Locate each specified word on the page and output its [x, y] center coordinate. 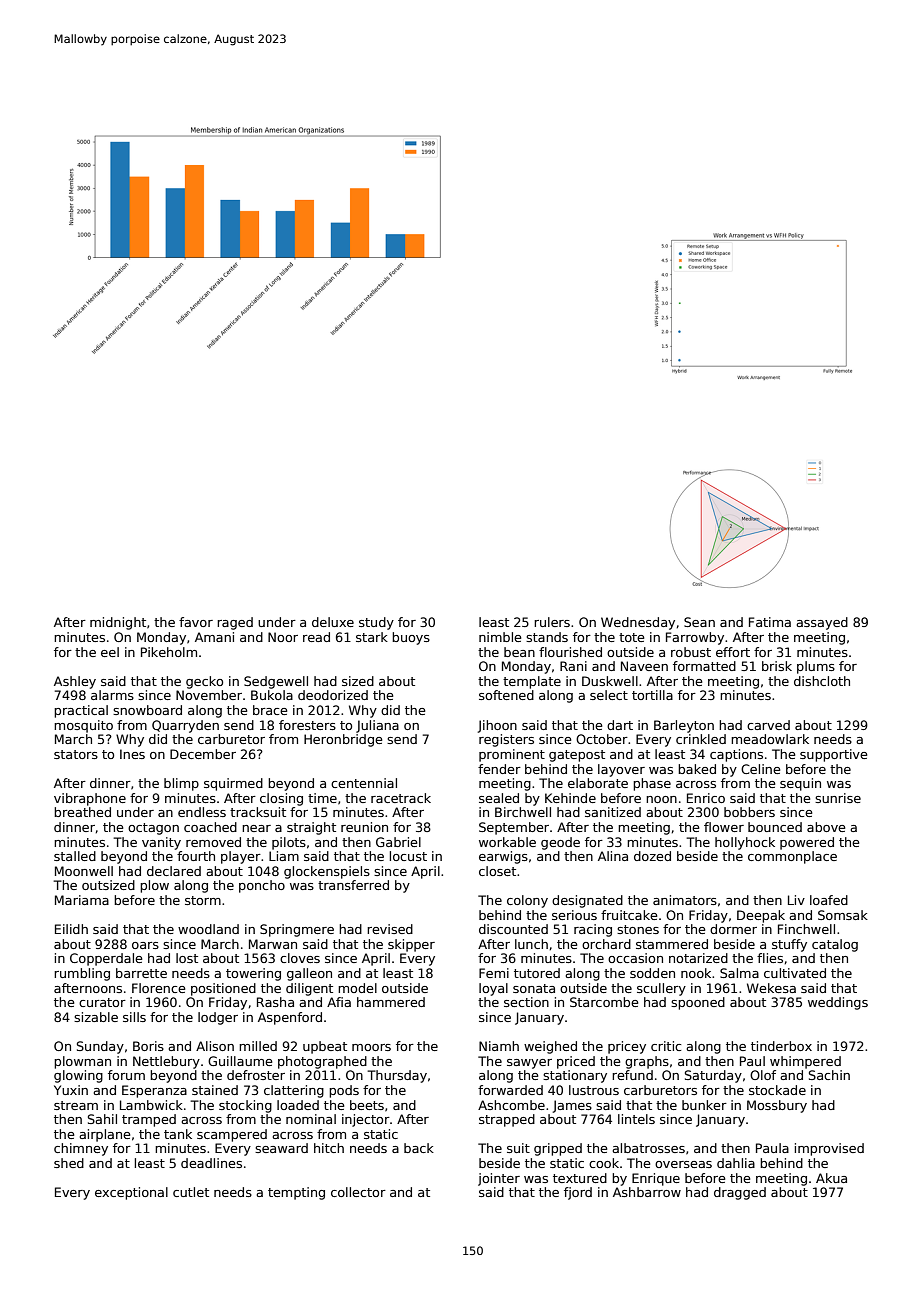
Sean [699, 622]
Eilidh [71, 929]
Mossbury [777, 1106]
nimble [500, 637]
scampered [232, 1135]
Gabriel [398, 842]
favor [196, 622]
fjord [578, 1193]
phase [652, 784]
